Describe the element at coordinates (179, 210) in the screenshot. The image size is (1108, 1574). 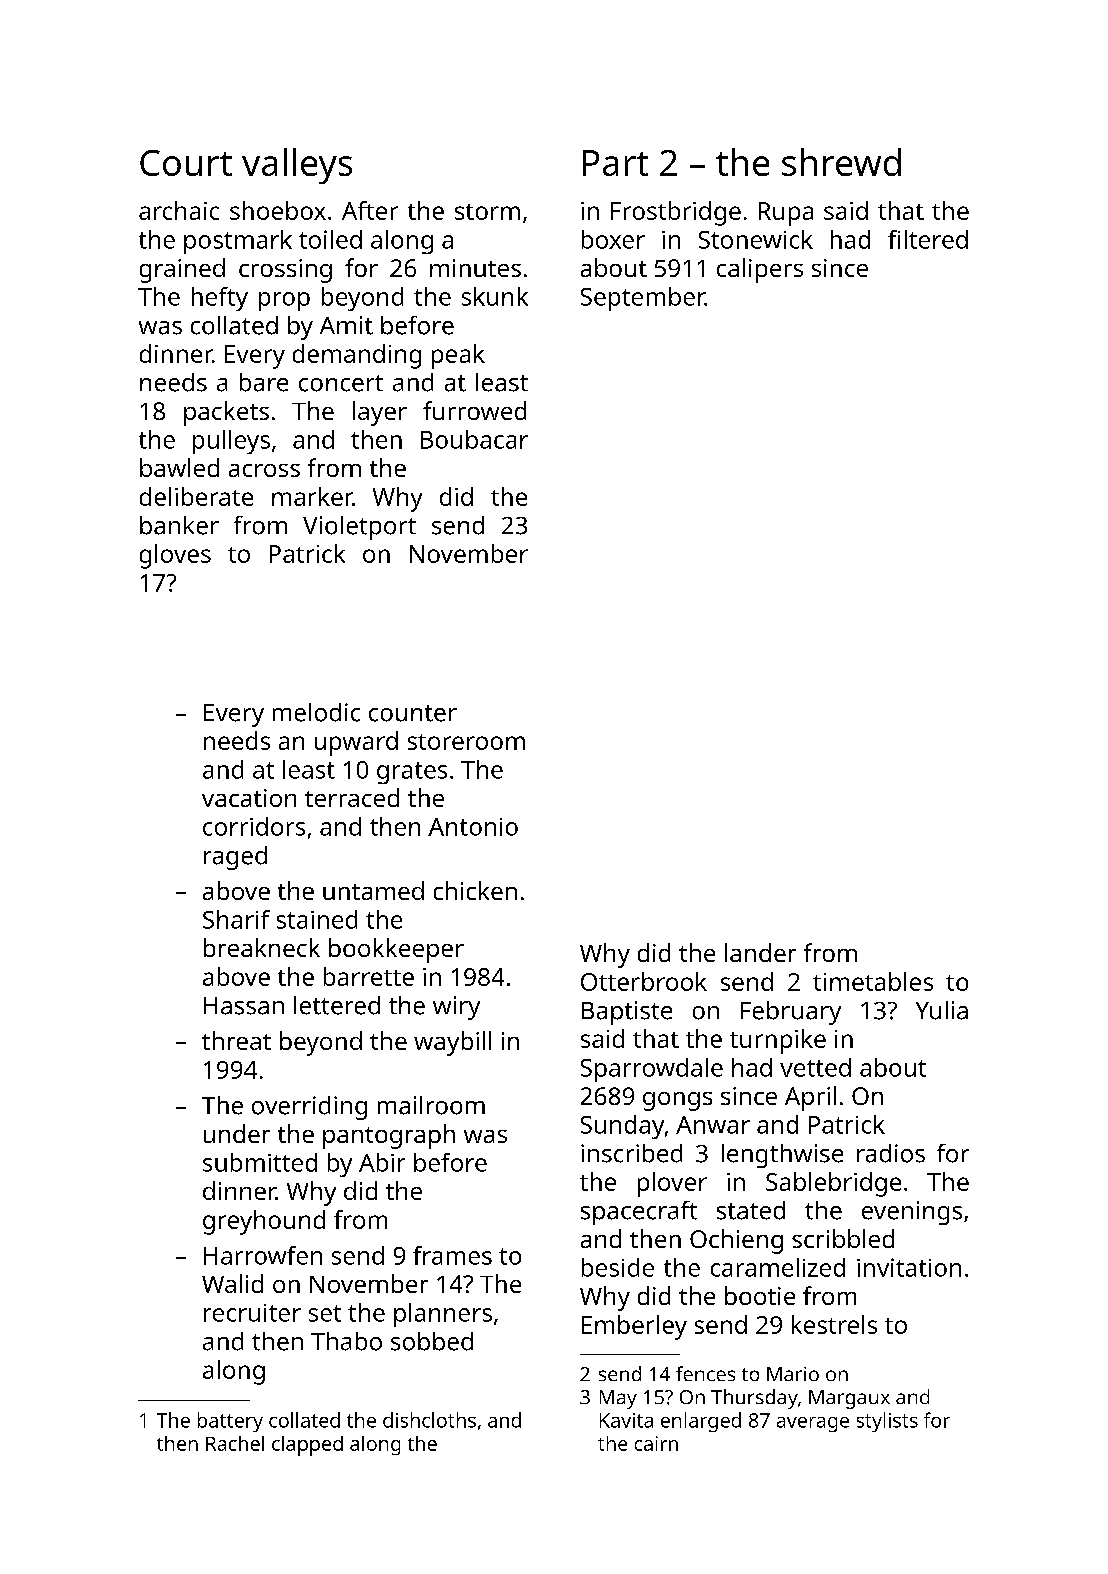
I see `archaic` at that location.
